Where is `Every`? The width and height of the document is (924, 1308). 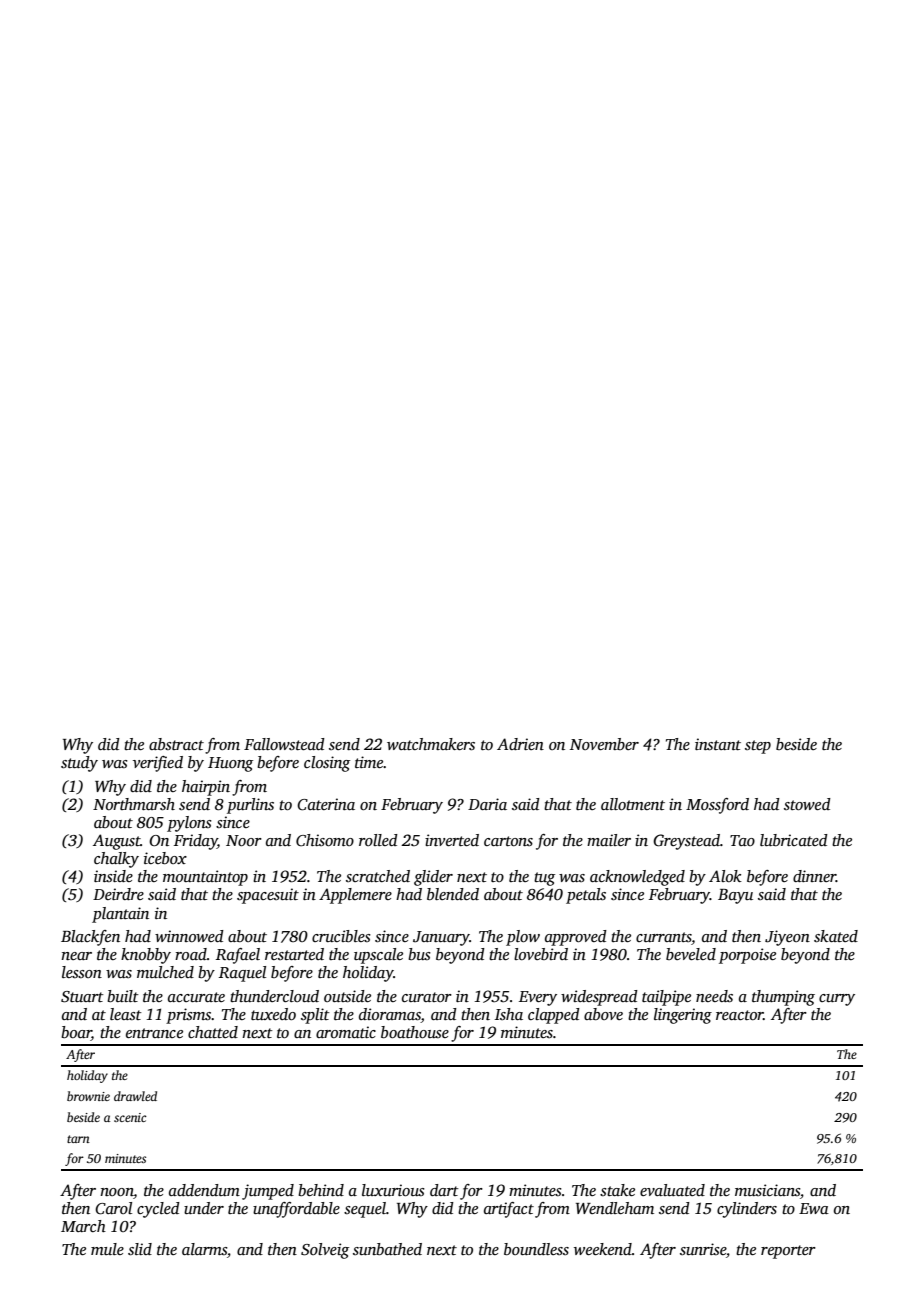
Every is located at coordinates (538, 998).
